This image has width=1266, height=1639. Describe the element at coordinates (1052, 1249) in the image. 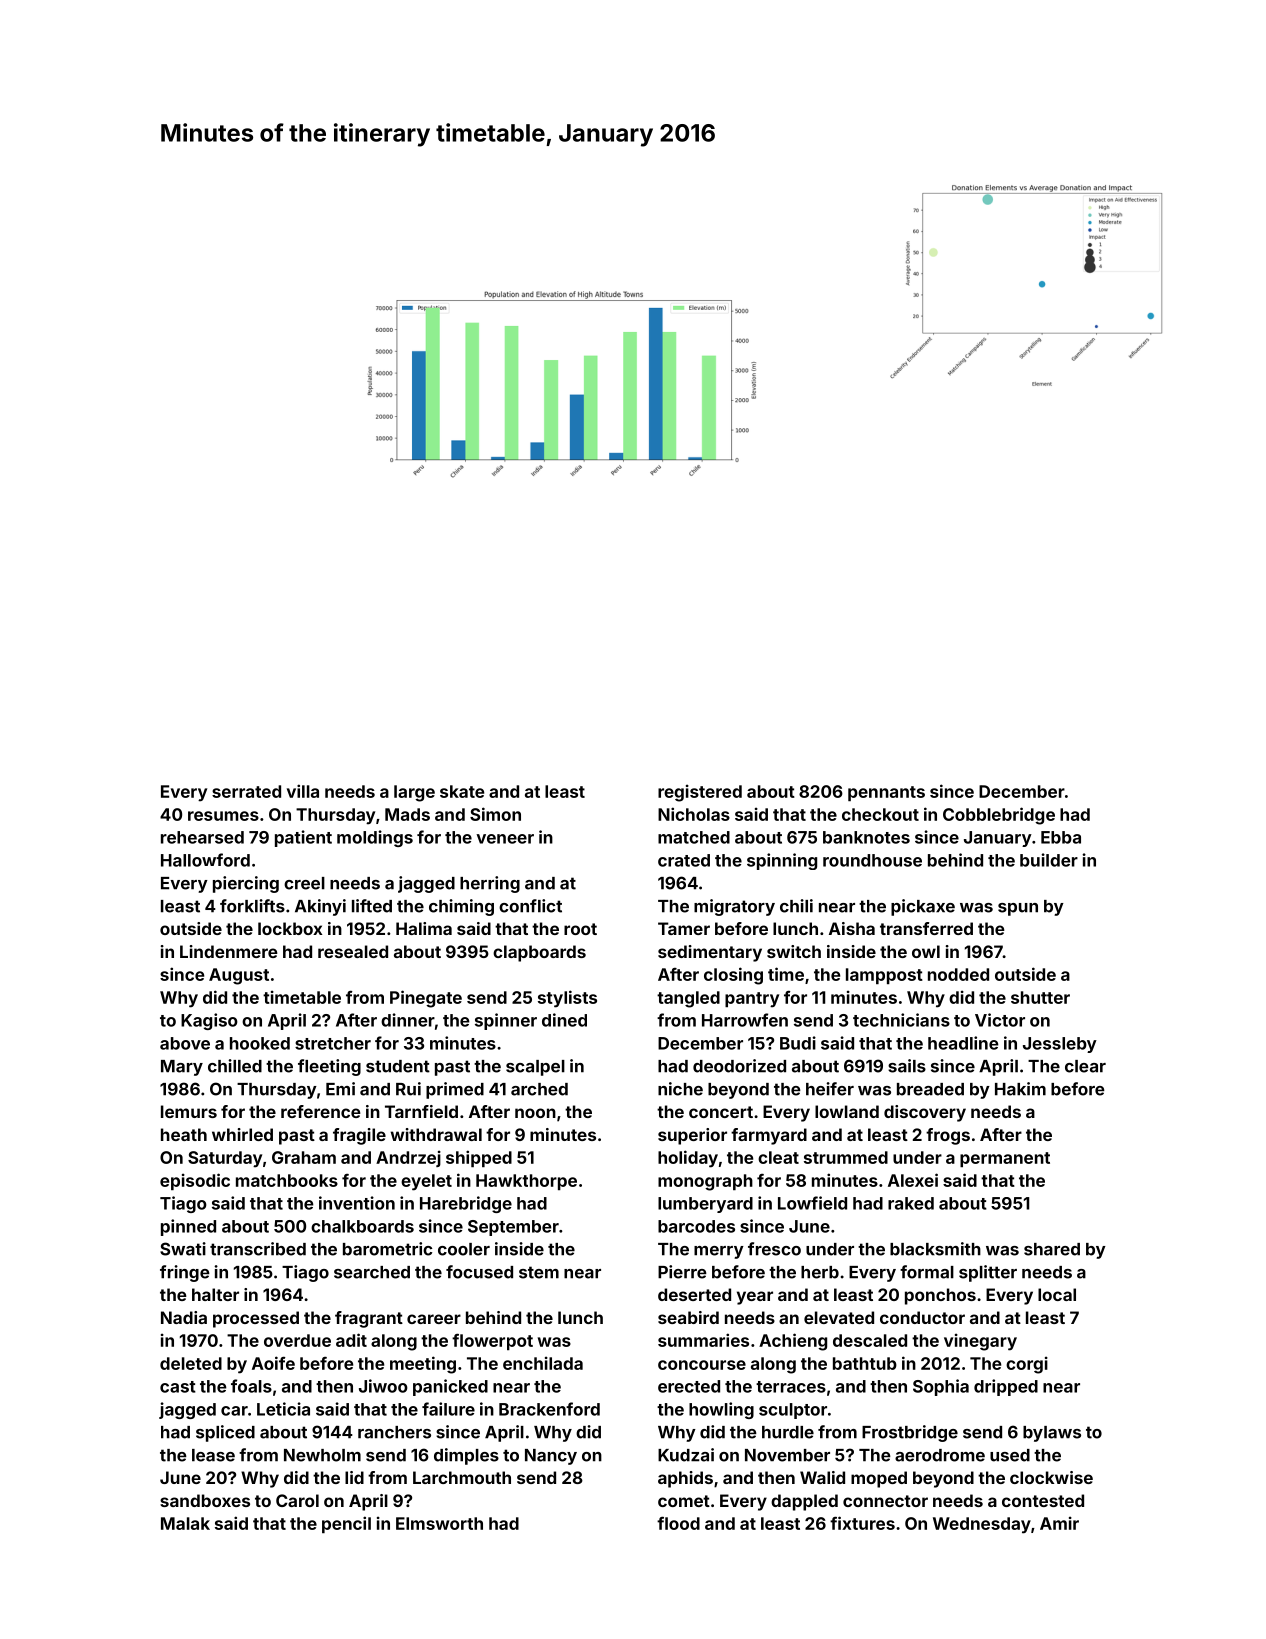

I see `shared` at that location.
